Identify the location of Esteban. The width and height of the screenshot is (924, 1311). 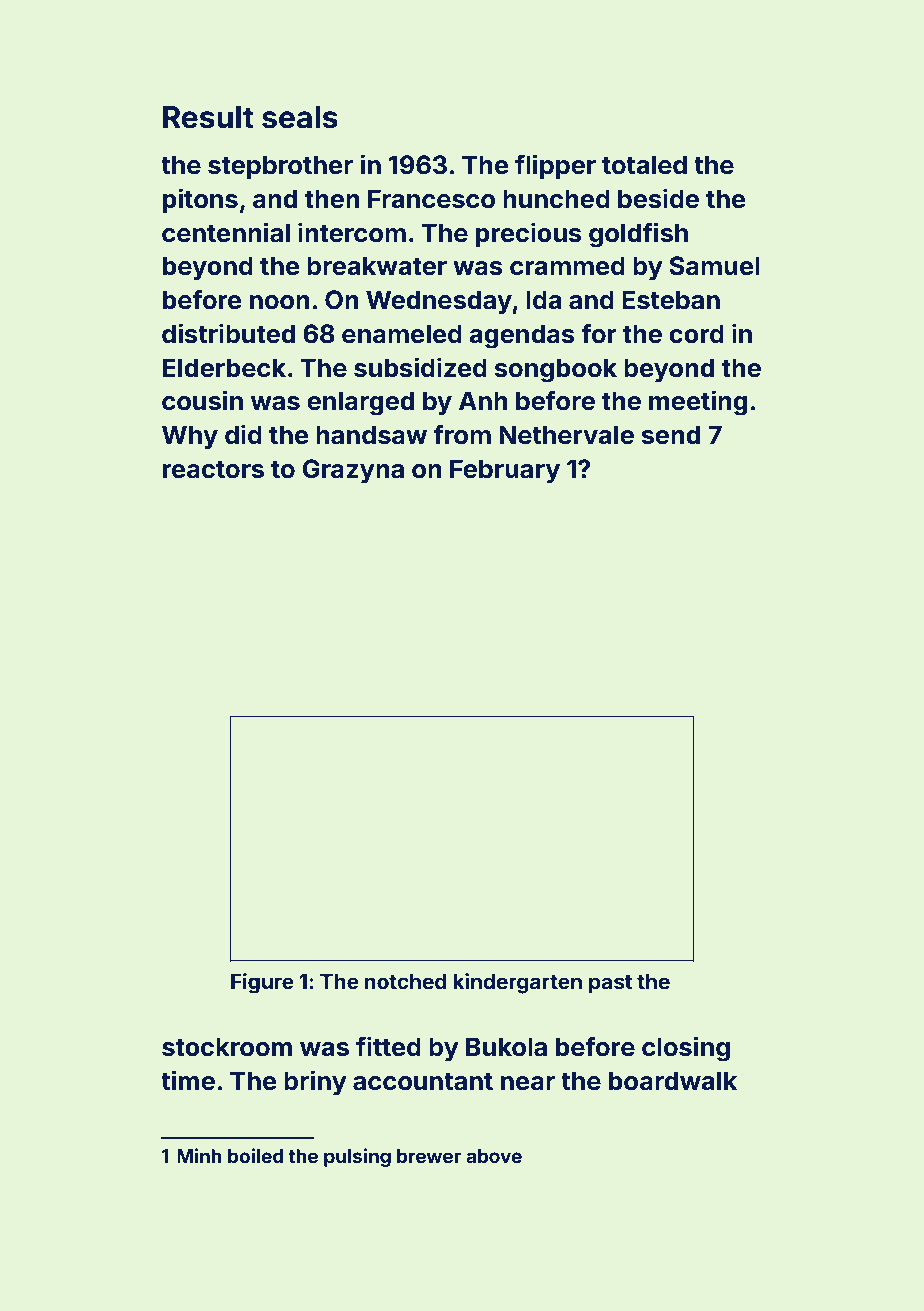
(671, 300).
